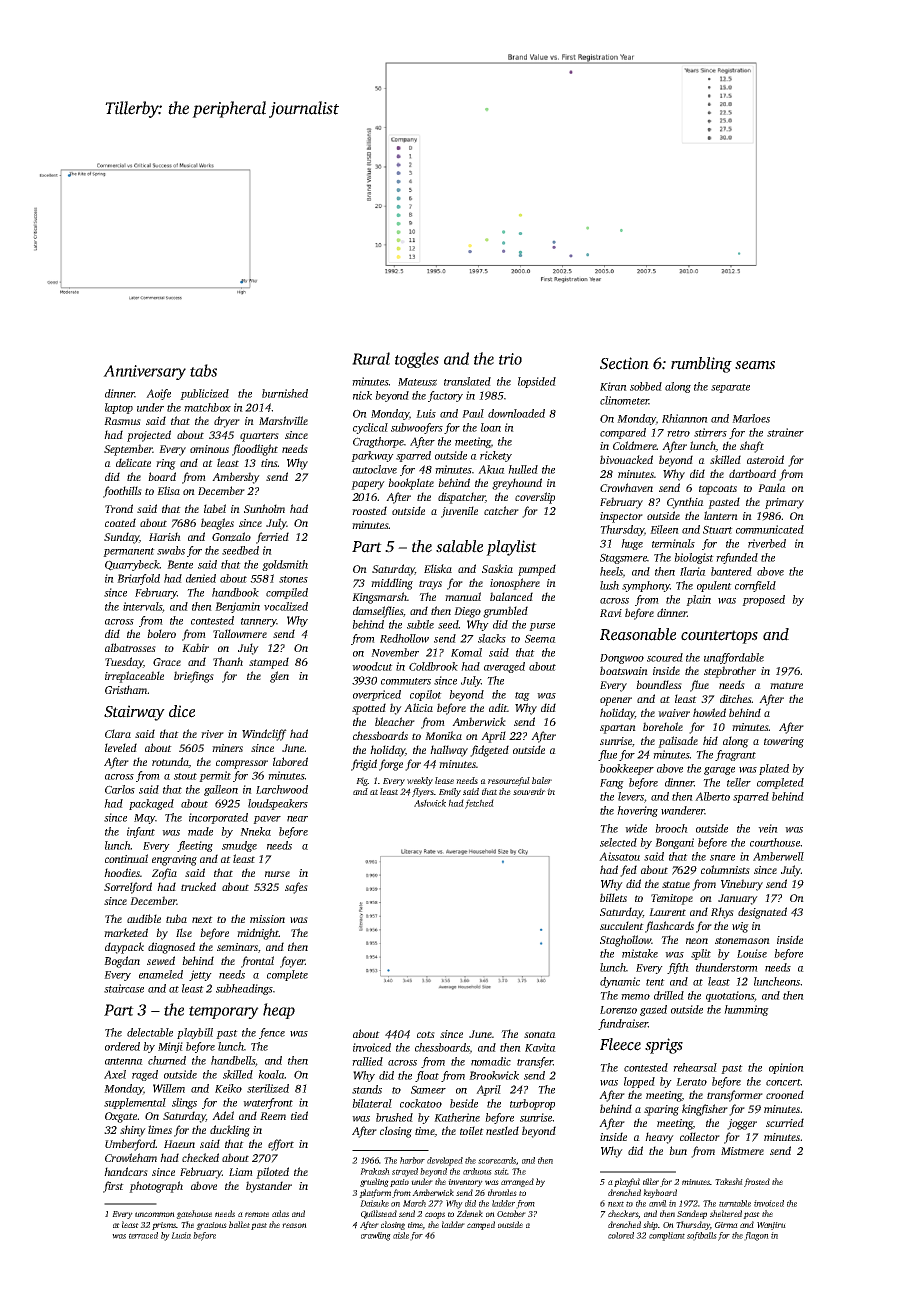 This screenshot has height=1316, width=908. I want to click on Mistmere, so click(742, 1151).
